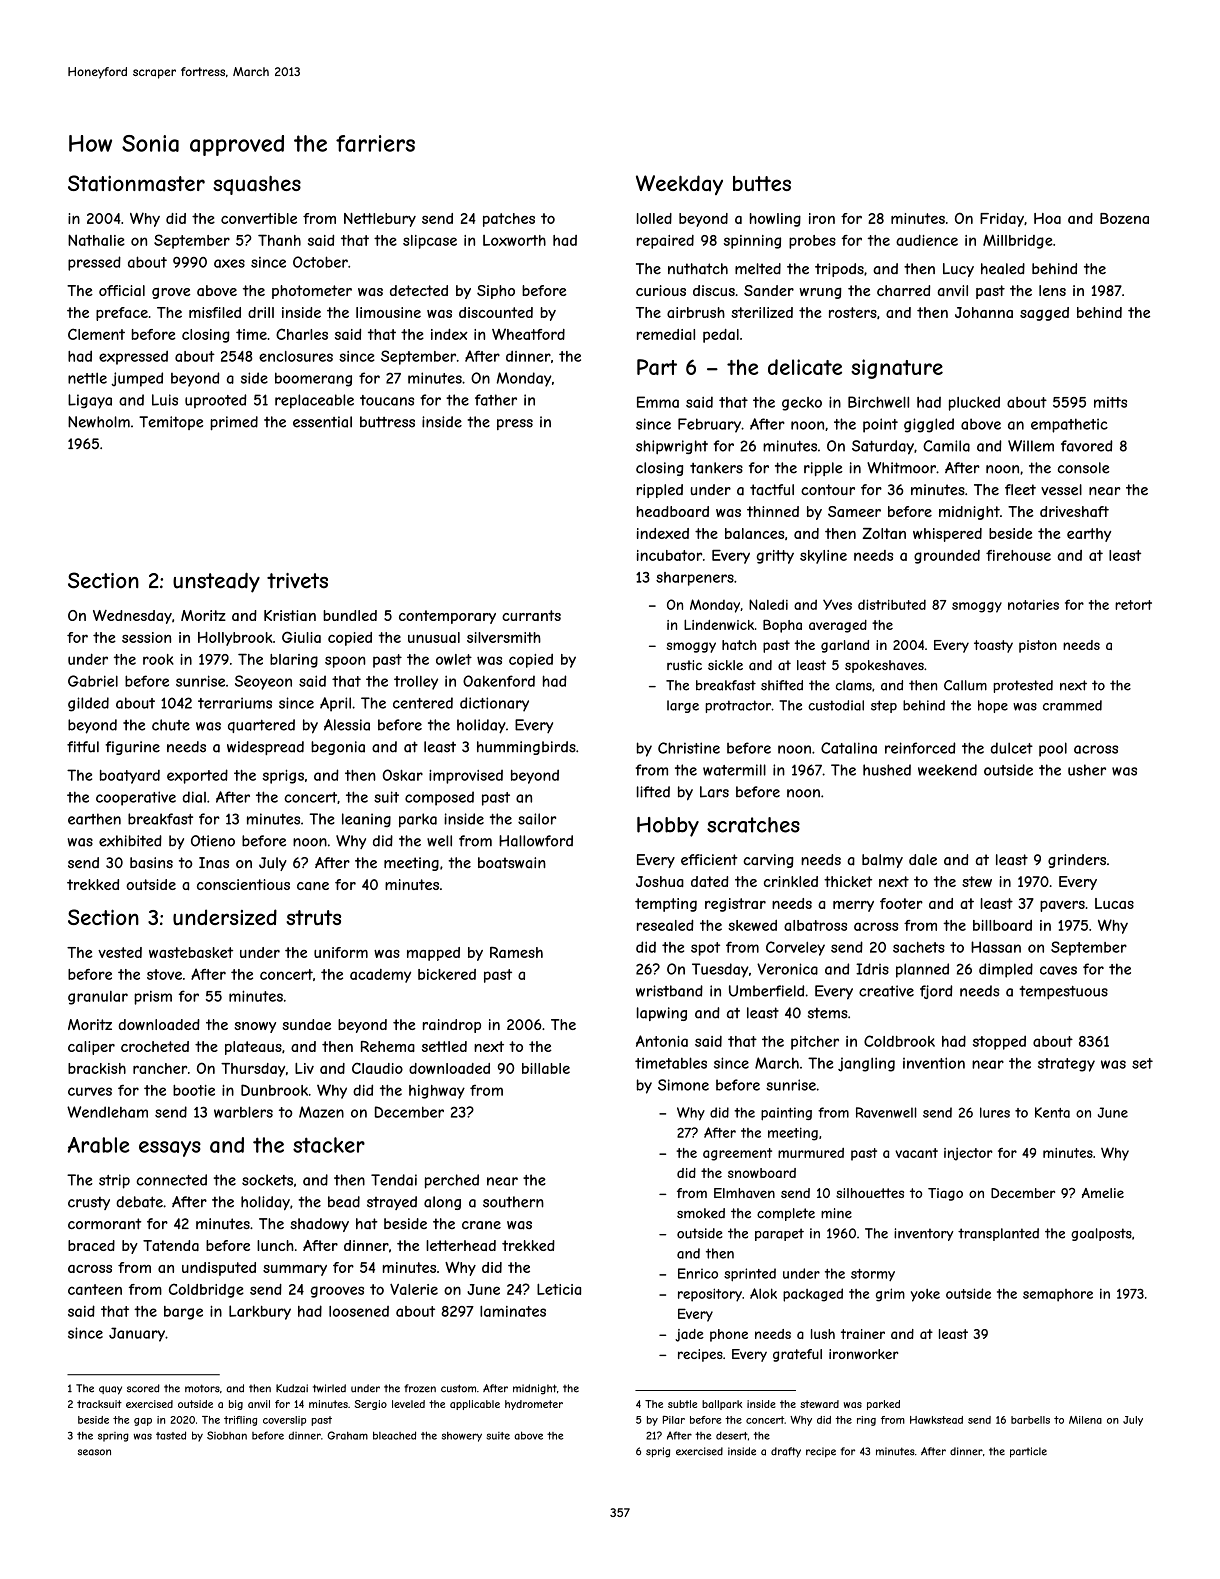 The height and width of the screenshot is (1579, 1220). Describe the element at coordinates (660, 881) in the screenshot. I see `Joshua` at that location.
